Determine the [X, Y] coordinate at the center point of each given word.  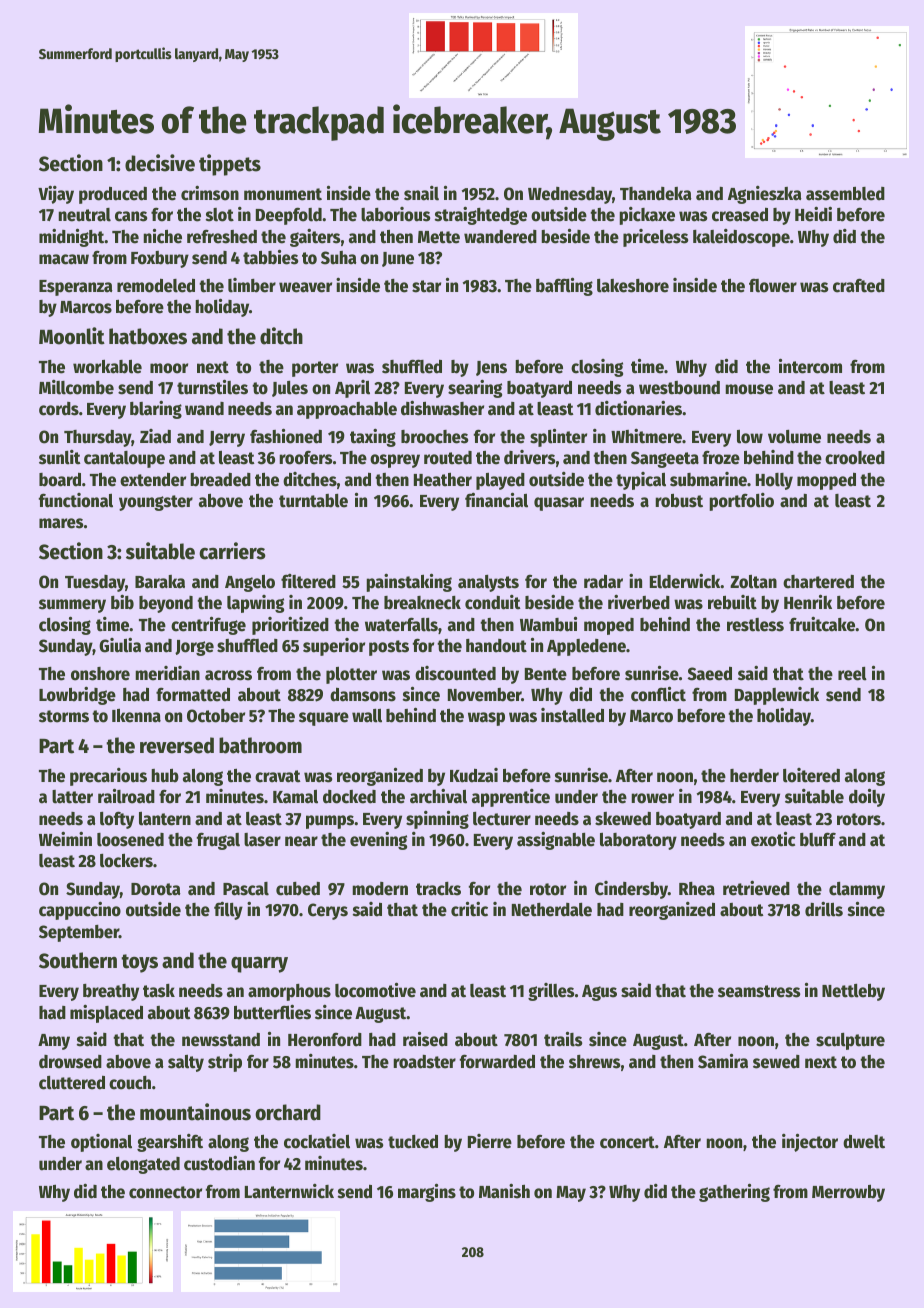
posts [389, 648]
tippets [230, 165]
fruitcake [822, 624]
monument [283, 194]
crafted [859, 285]
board [60, 480]
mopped [826, 481]
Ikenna [136, 716]
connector [165, 1192]
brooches [434, 437]
